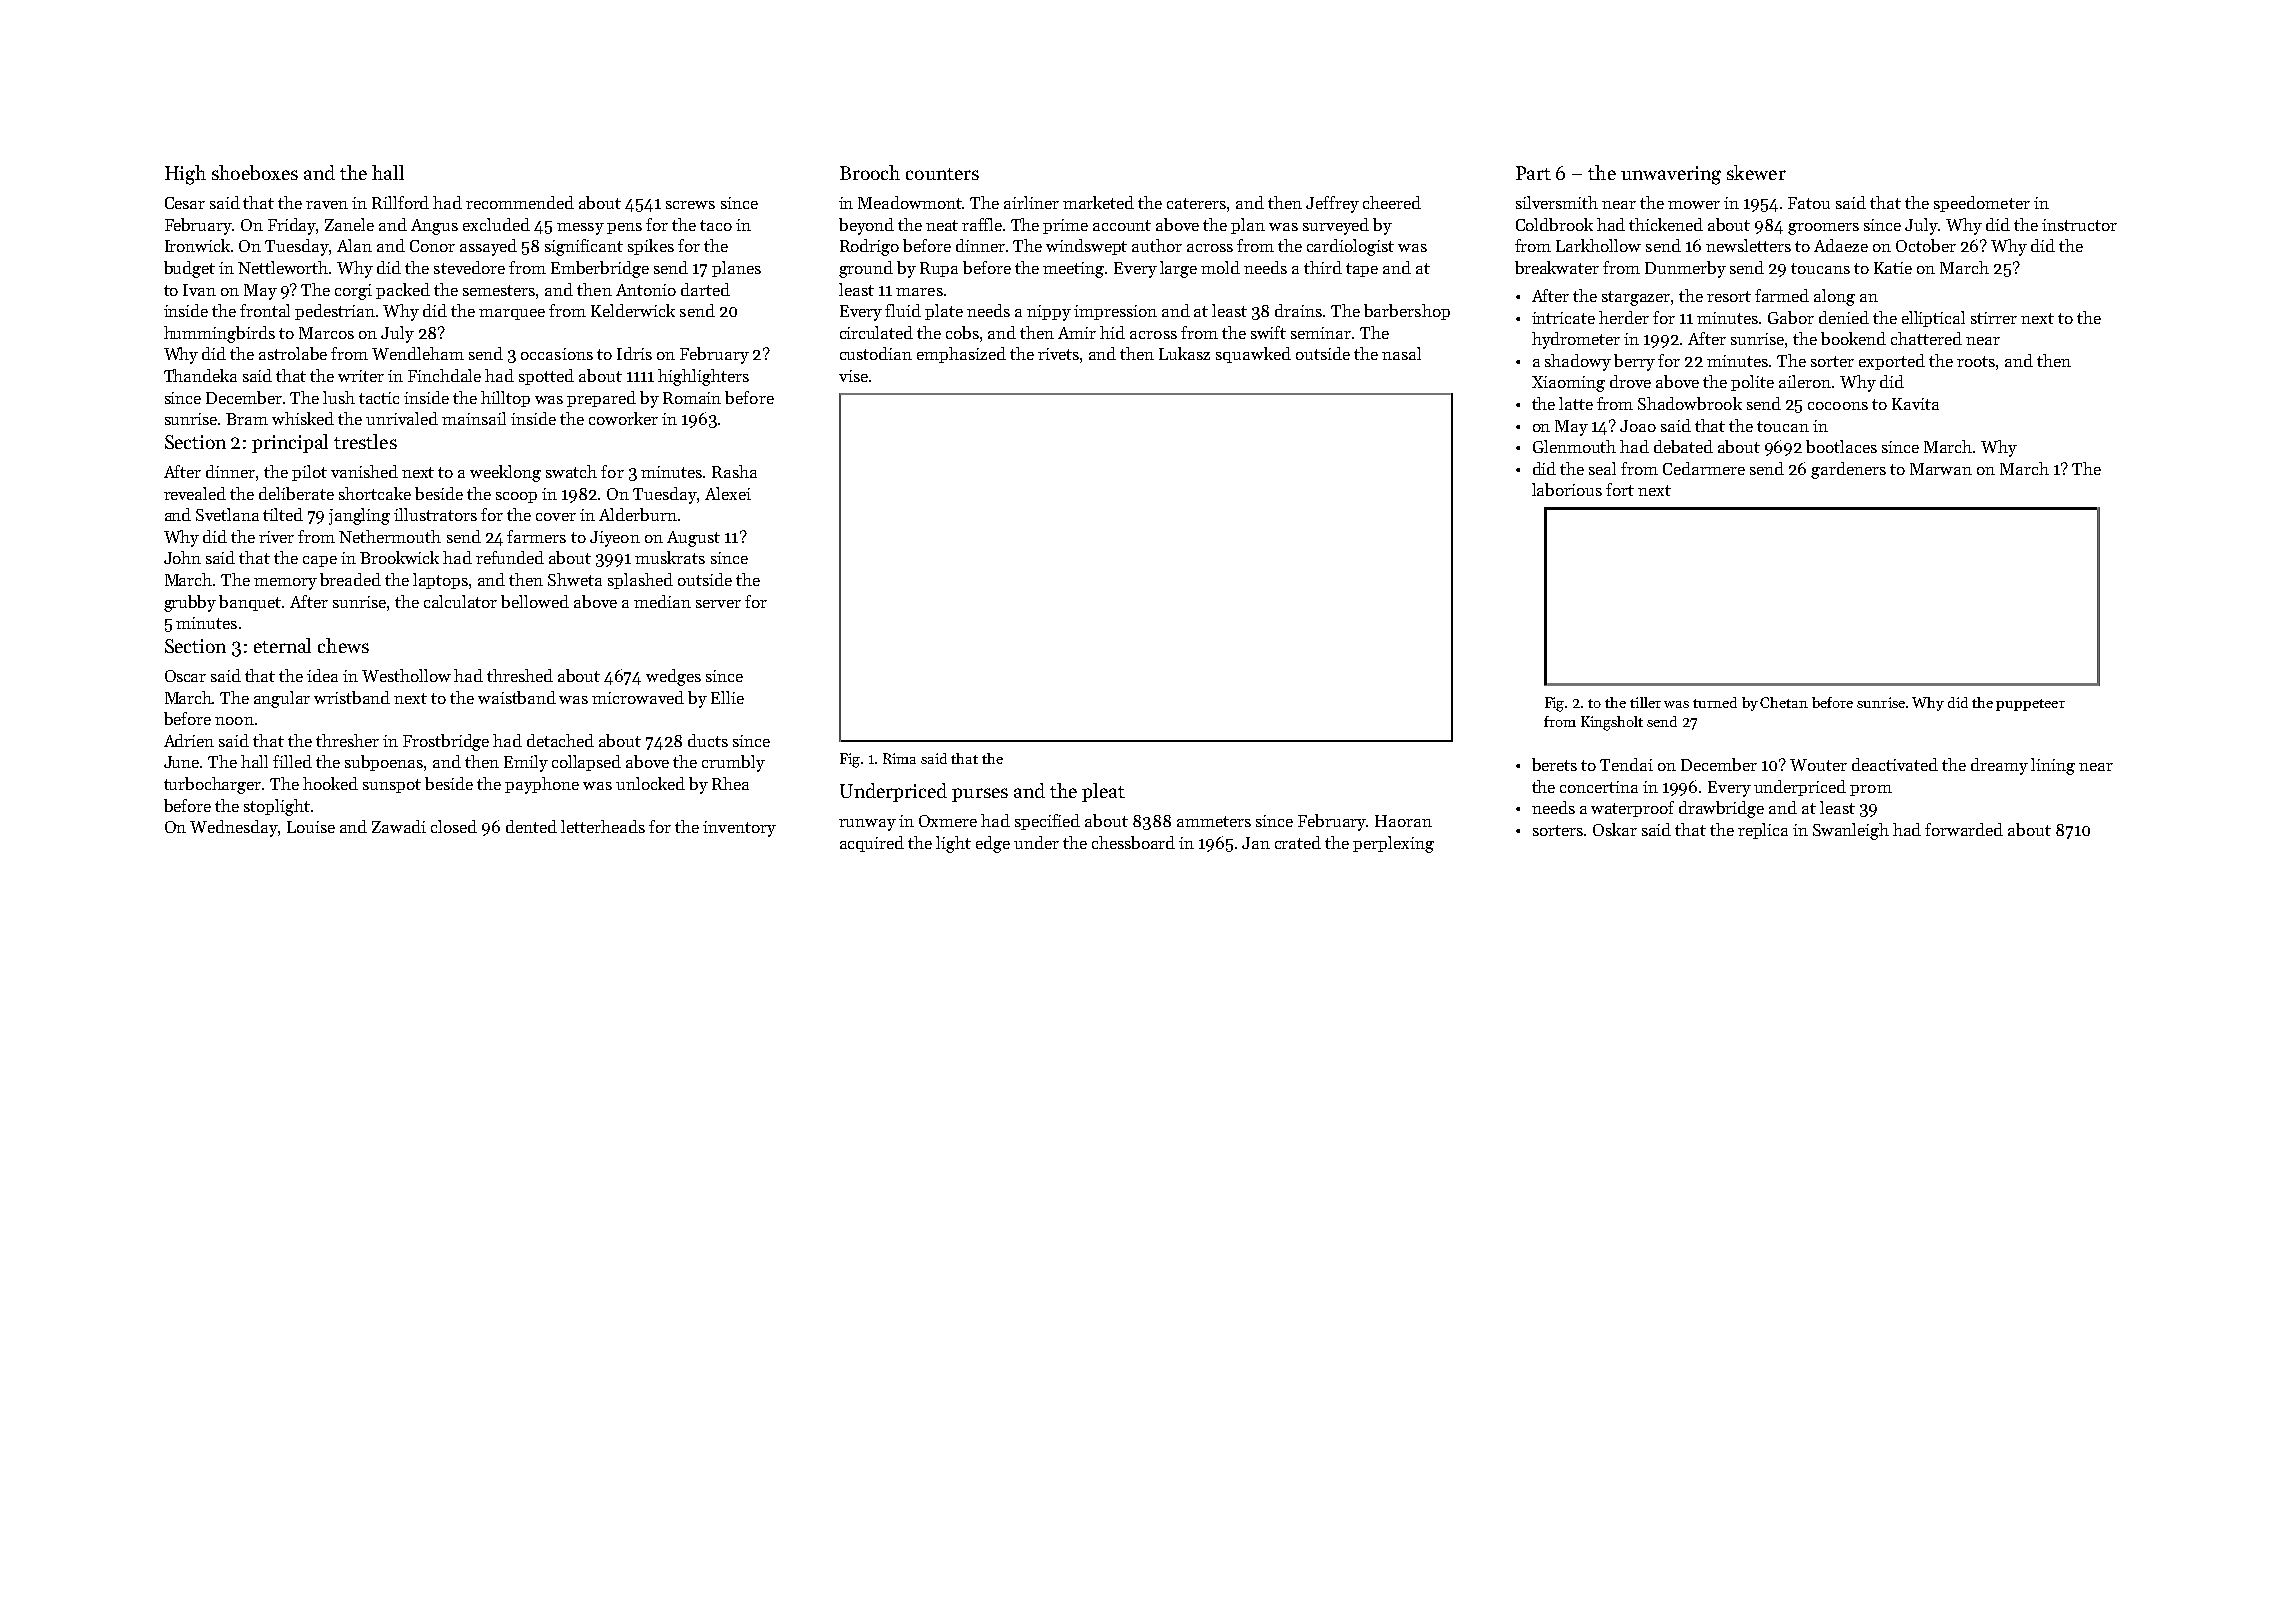 The height and width of the page is (1620, 2292). What do you see at coordinates (1982, 204) in the page?
I see `speedometer` at bounding box center [1982, 204].
